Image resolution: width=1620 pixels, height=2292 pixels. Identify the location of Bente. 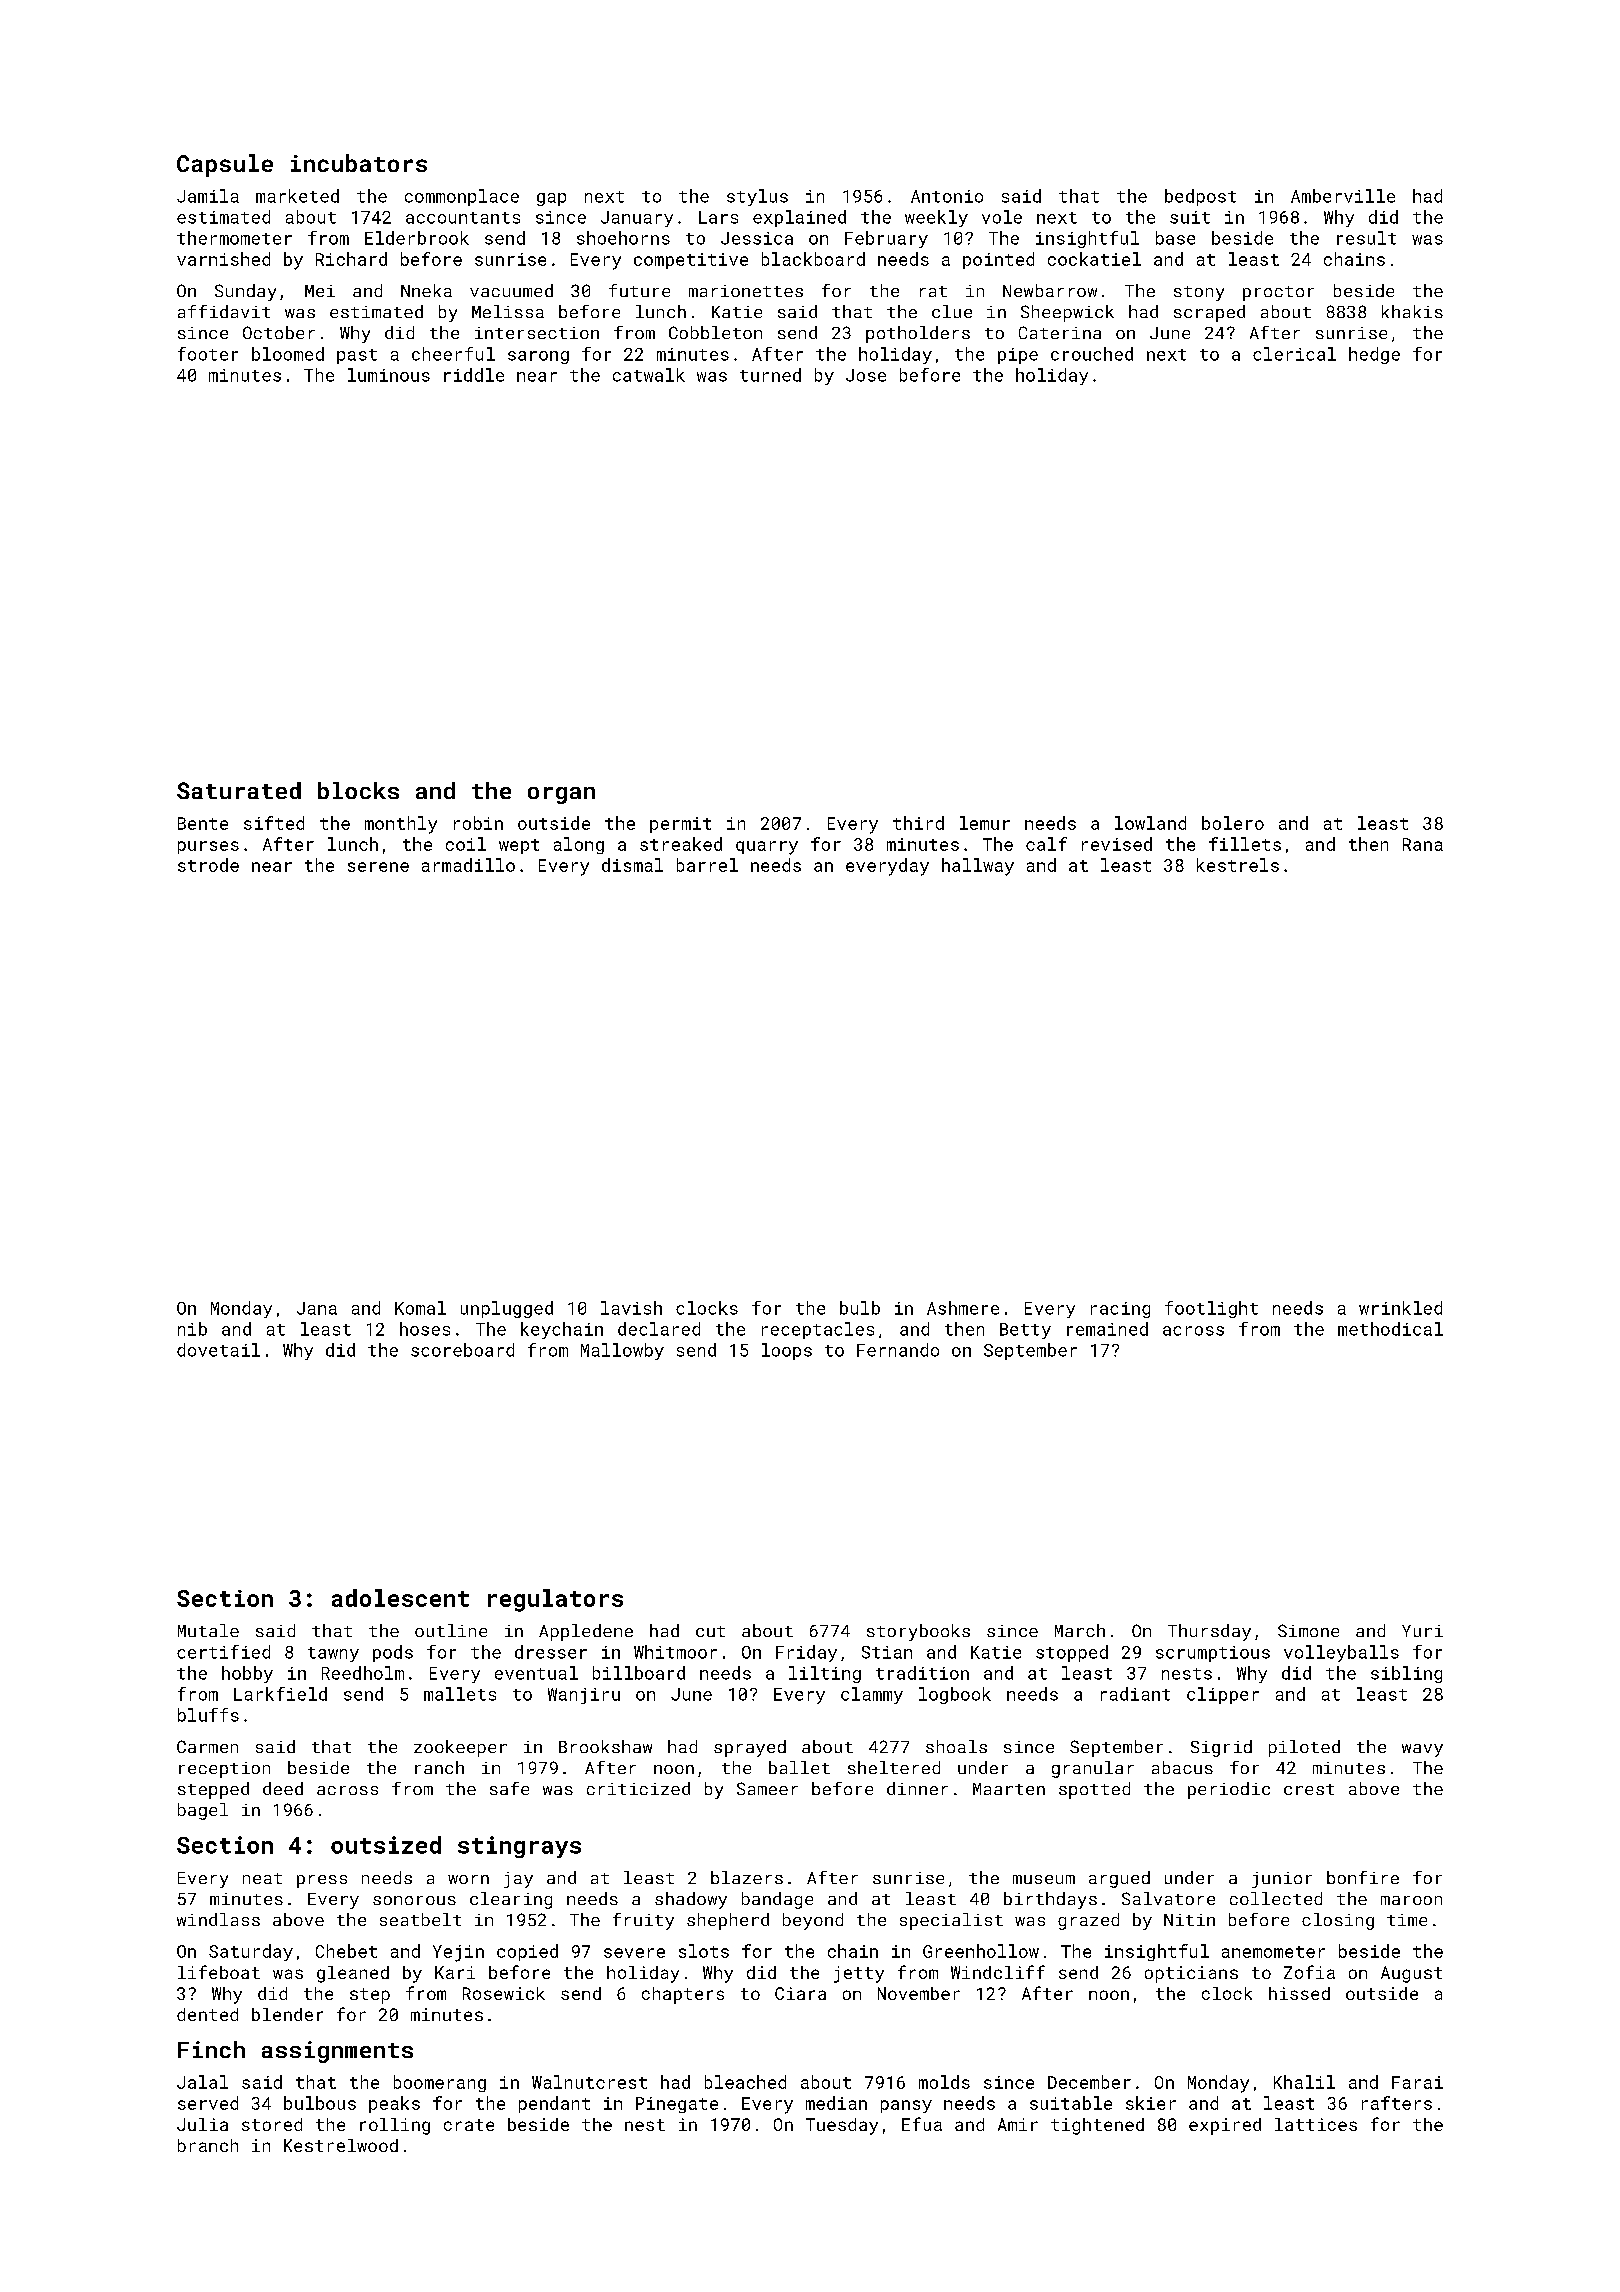
(203, 823).
